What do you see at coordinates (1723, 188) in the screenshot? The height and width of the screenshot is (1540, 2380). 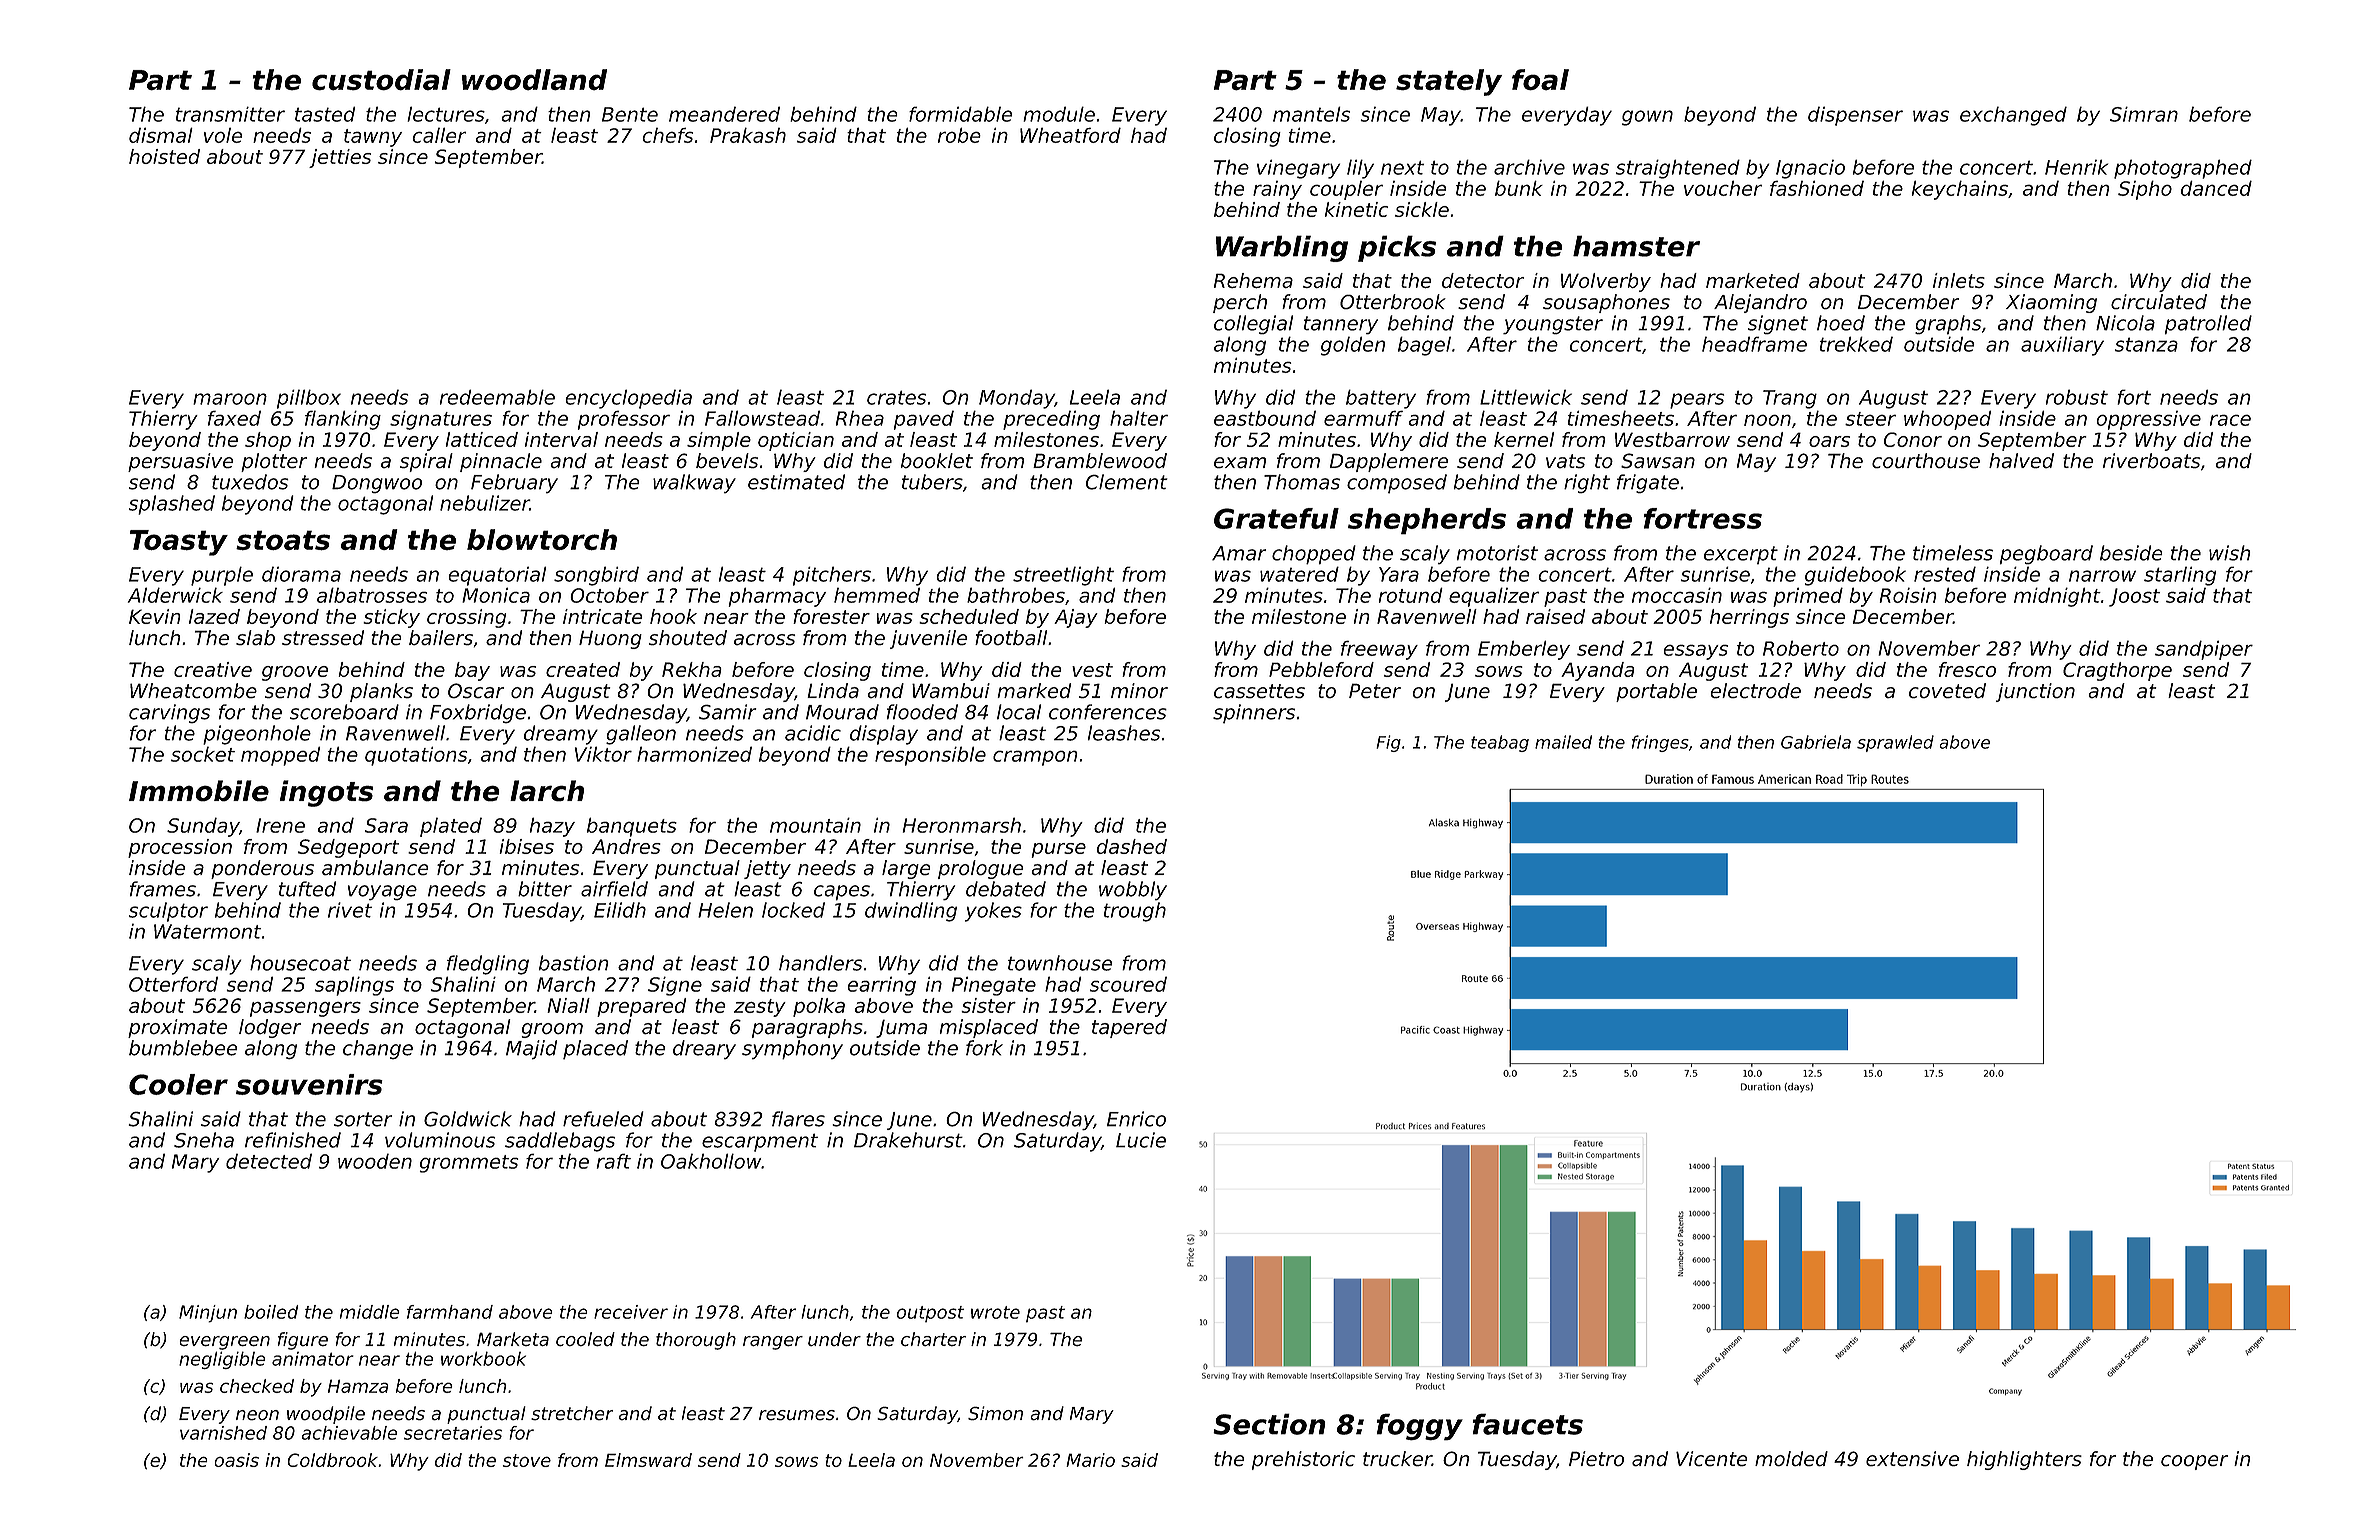 I see `voucher` at bounding box center [1723, 188].
